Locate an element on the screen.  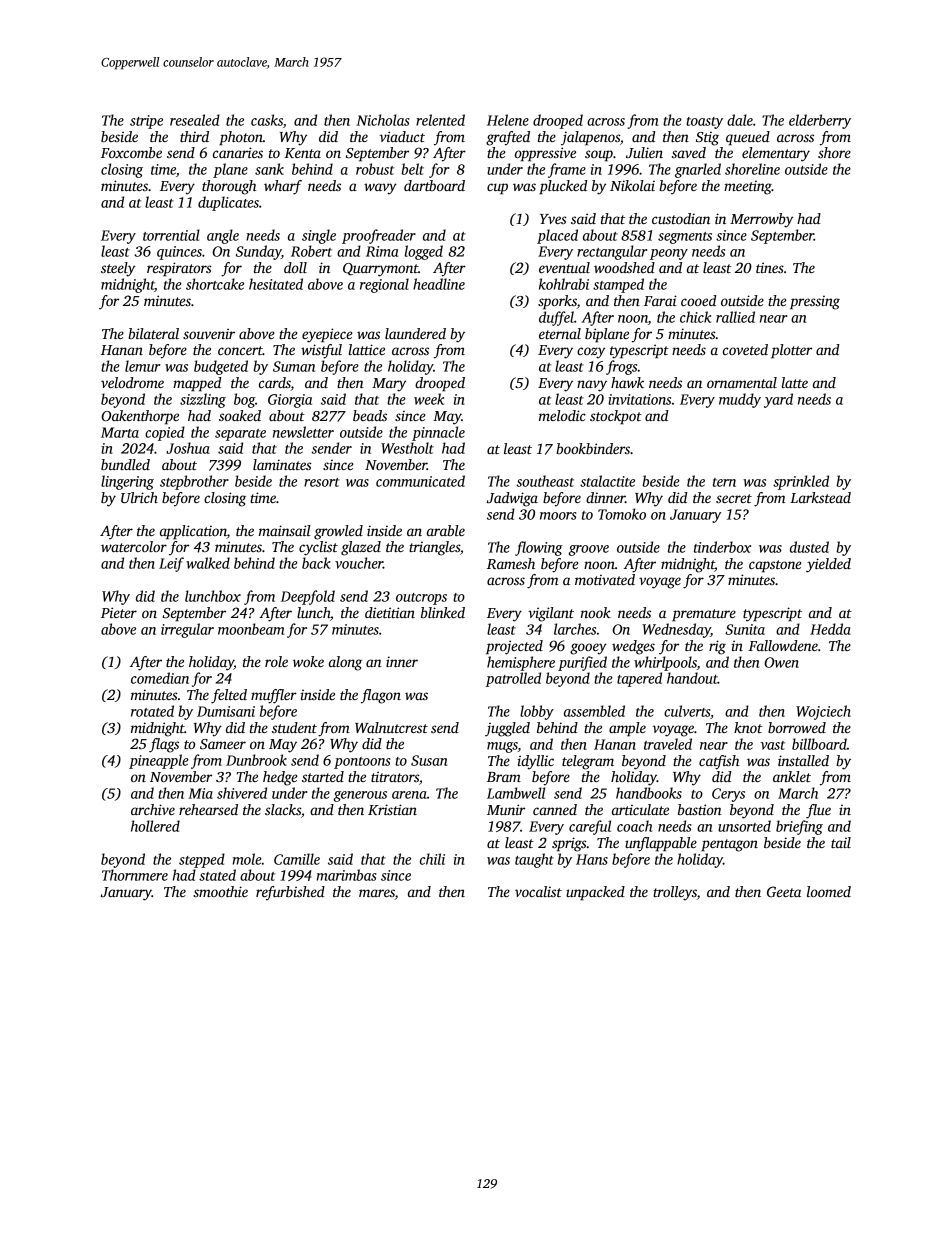
Thornmere is located at coordinates (135, 875).
